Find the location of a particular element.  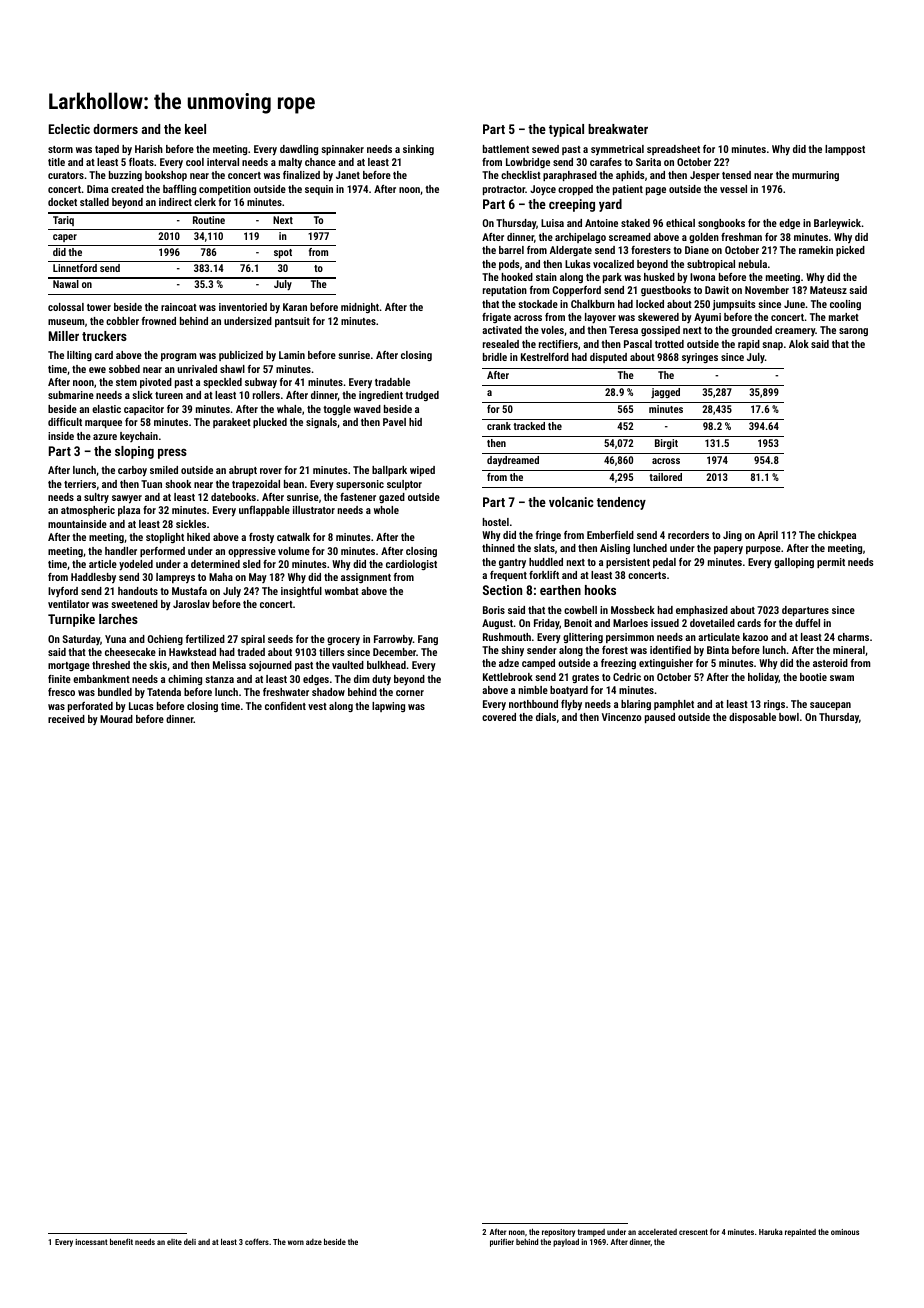

confident is located at coordinates (285, 706).
